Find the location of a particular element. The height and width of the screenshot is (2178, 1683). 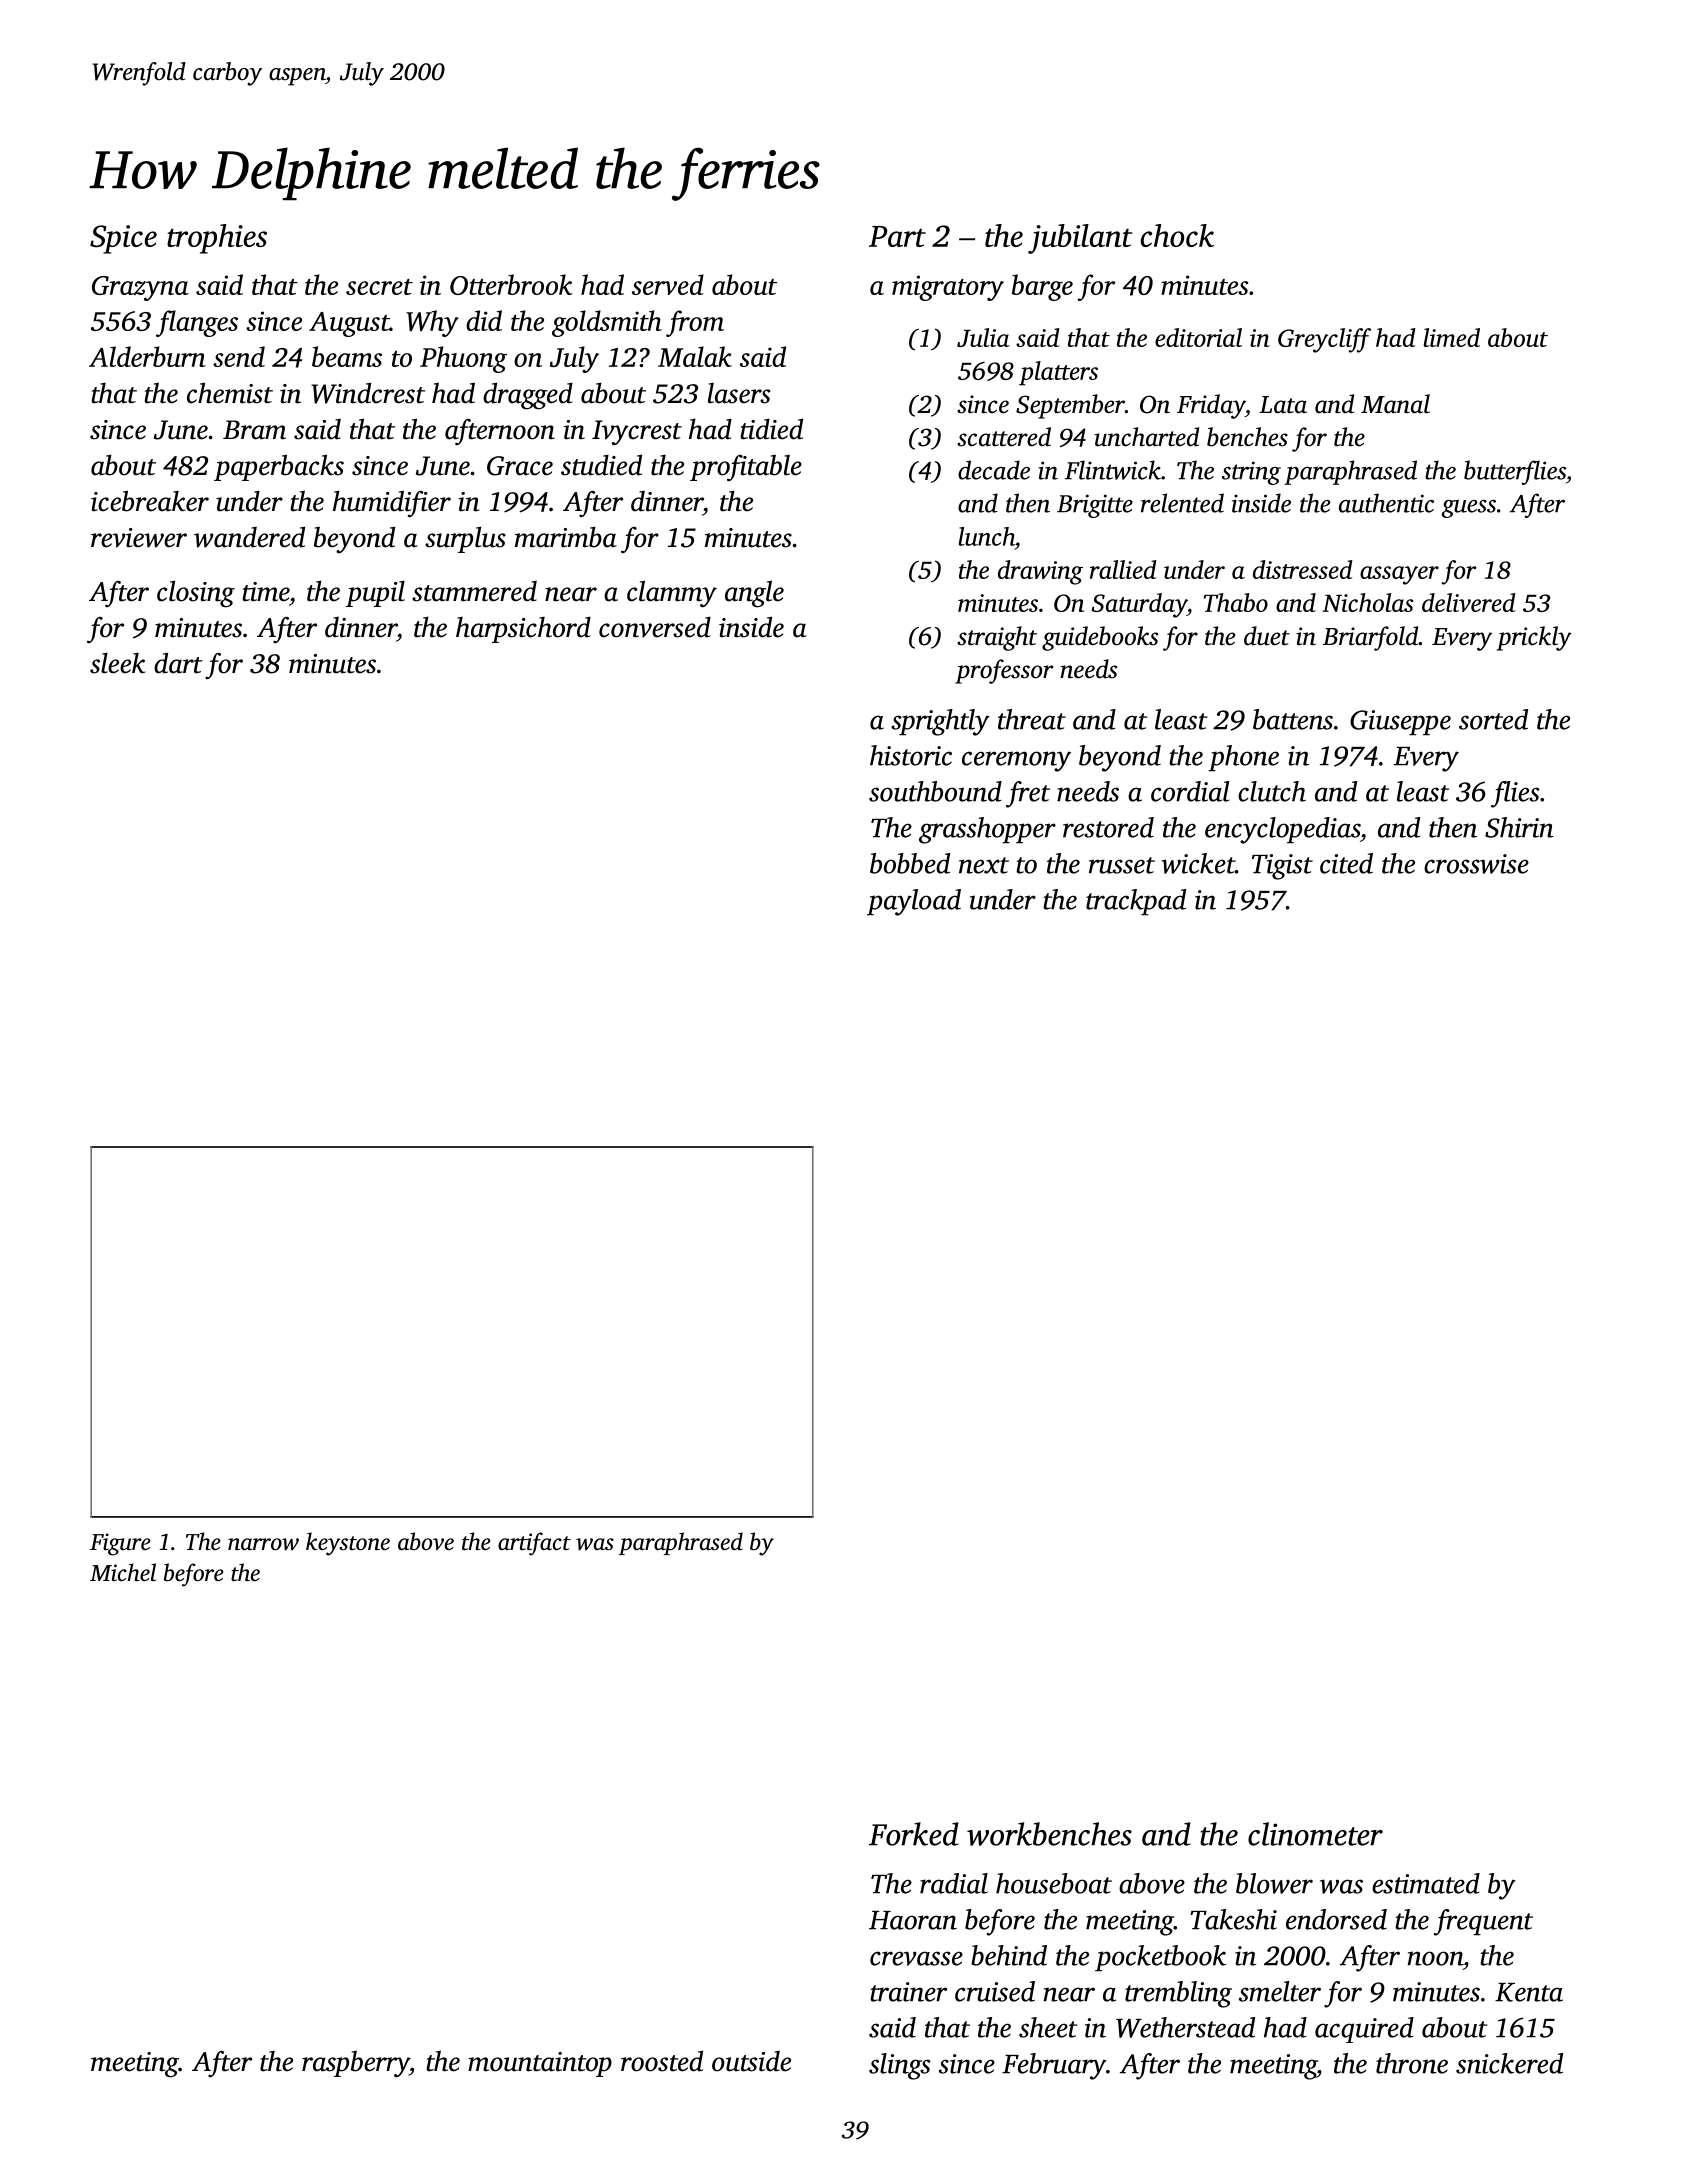

grasshopper is located at coordinates (987, 830).
